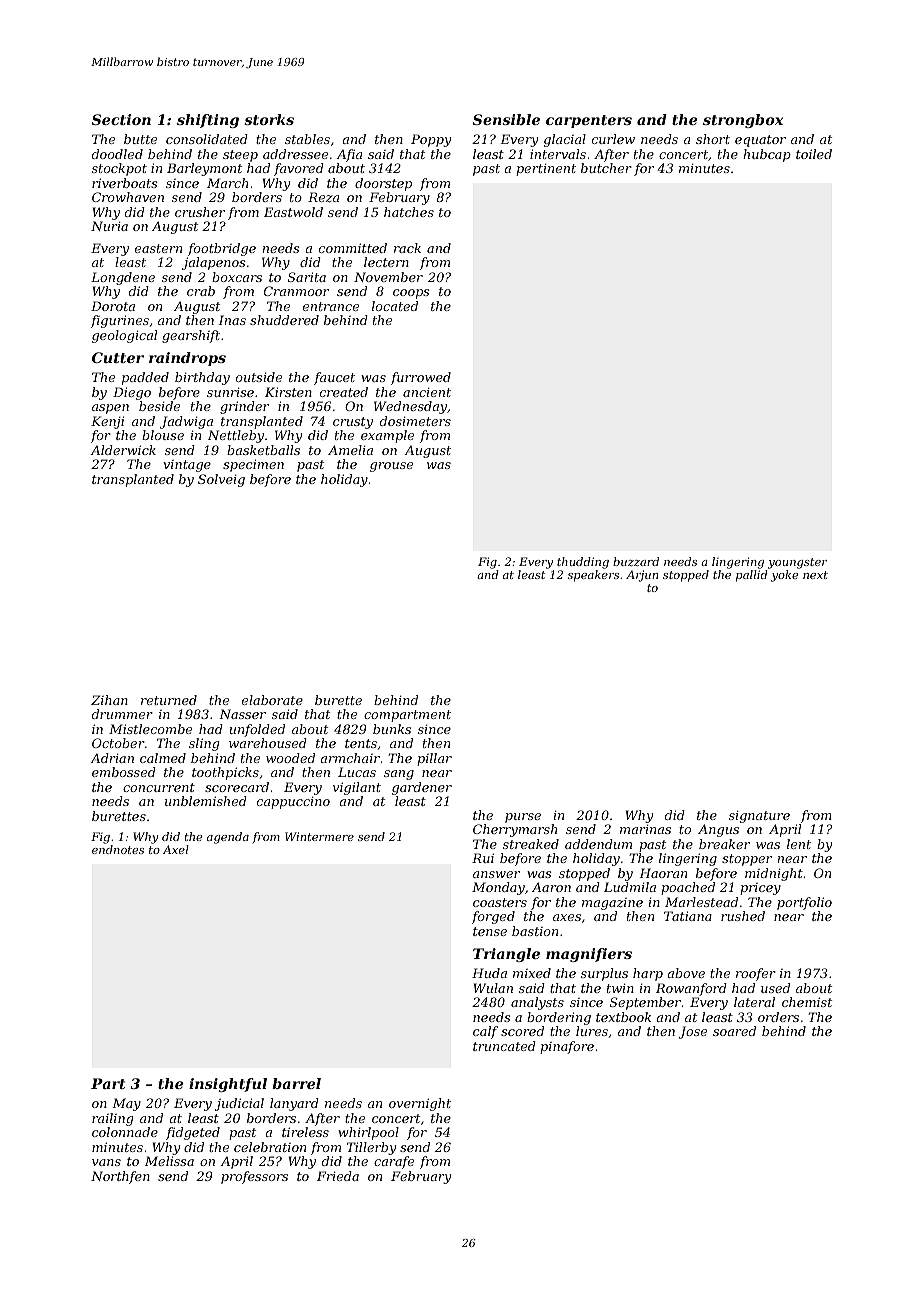 This screenshot has height=1308, width=924. Describe the element at coordinates (244, 407) in the screenshot. I see `grinder` at that location.
